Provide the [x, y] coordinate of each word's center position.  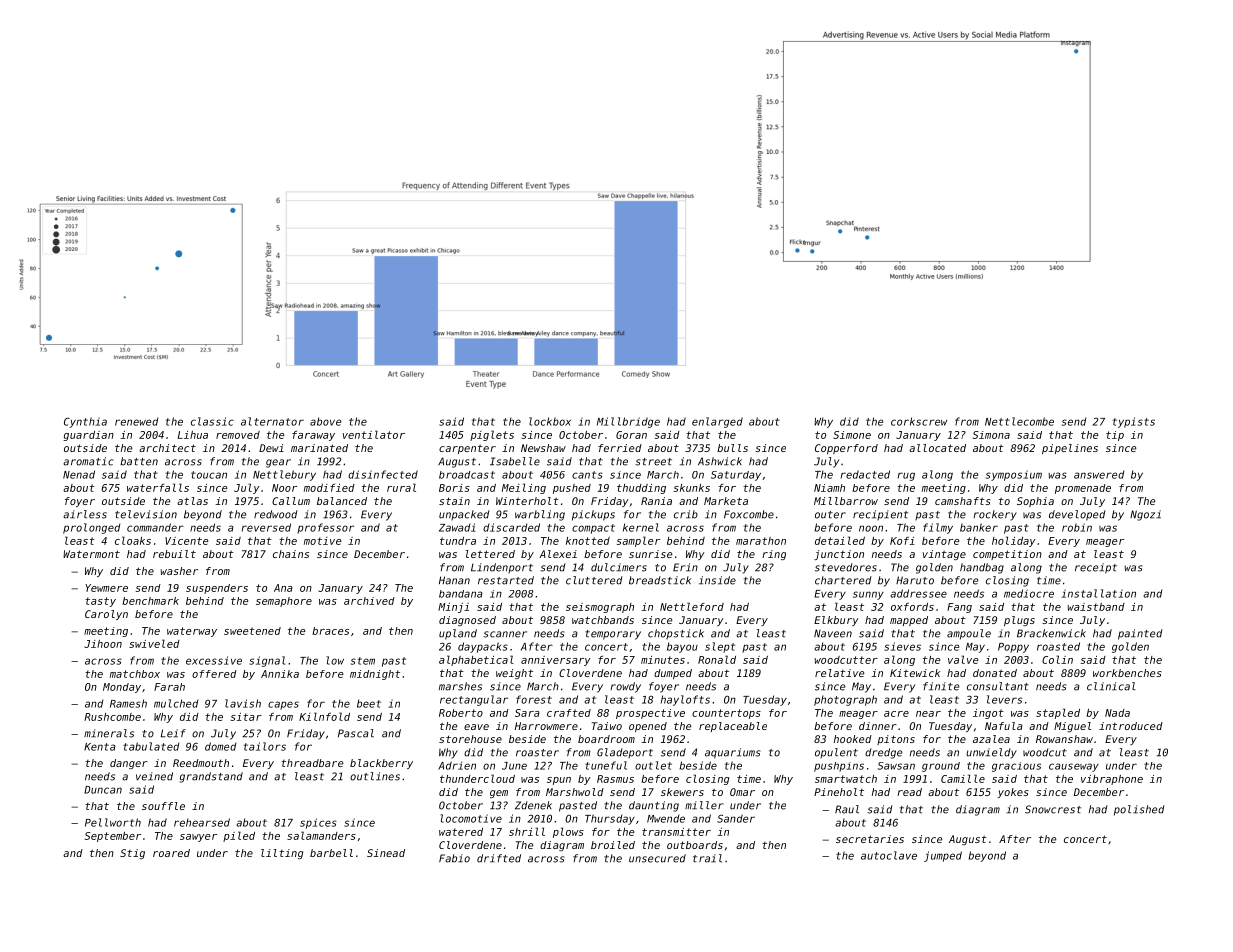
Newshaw [543, 448]
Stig [132, 854]
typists [1134, 422]
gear [278, 463]
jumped [943, 856]
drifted [499, 858]
